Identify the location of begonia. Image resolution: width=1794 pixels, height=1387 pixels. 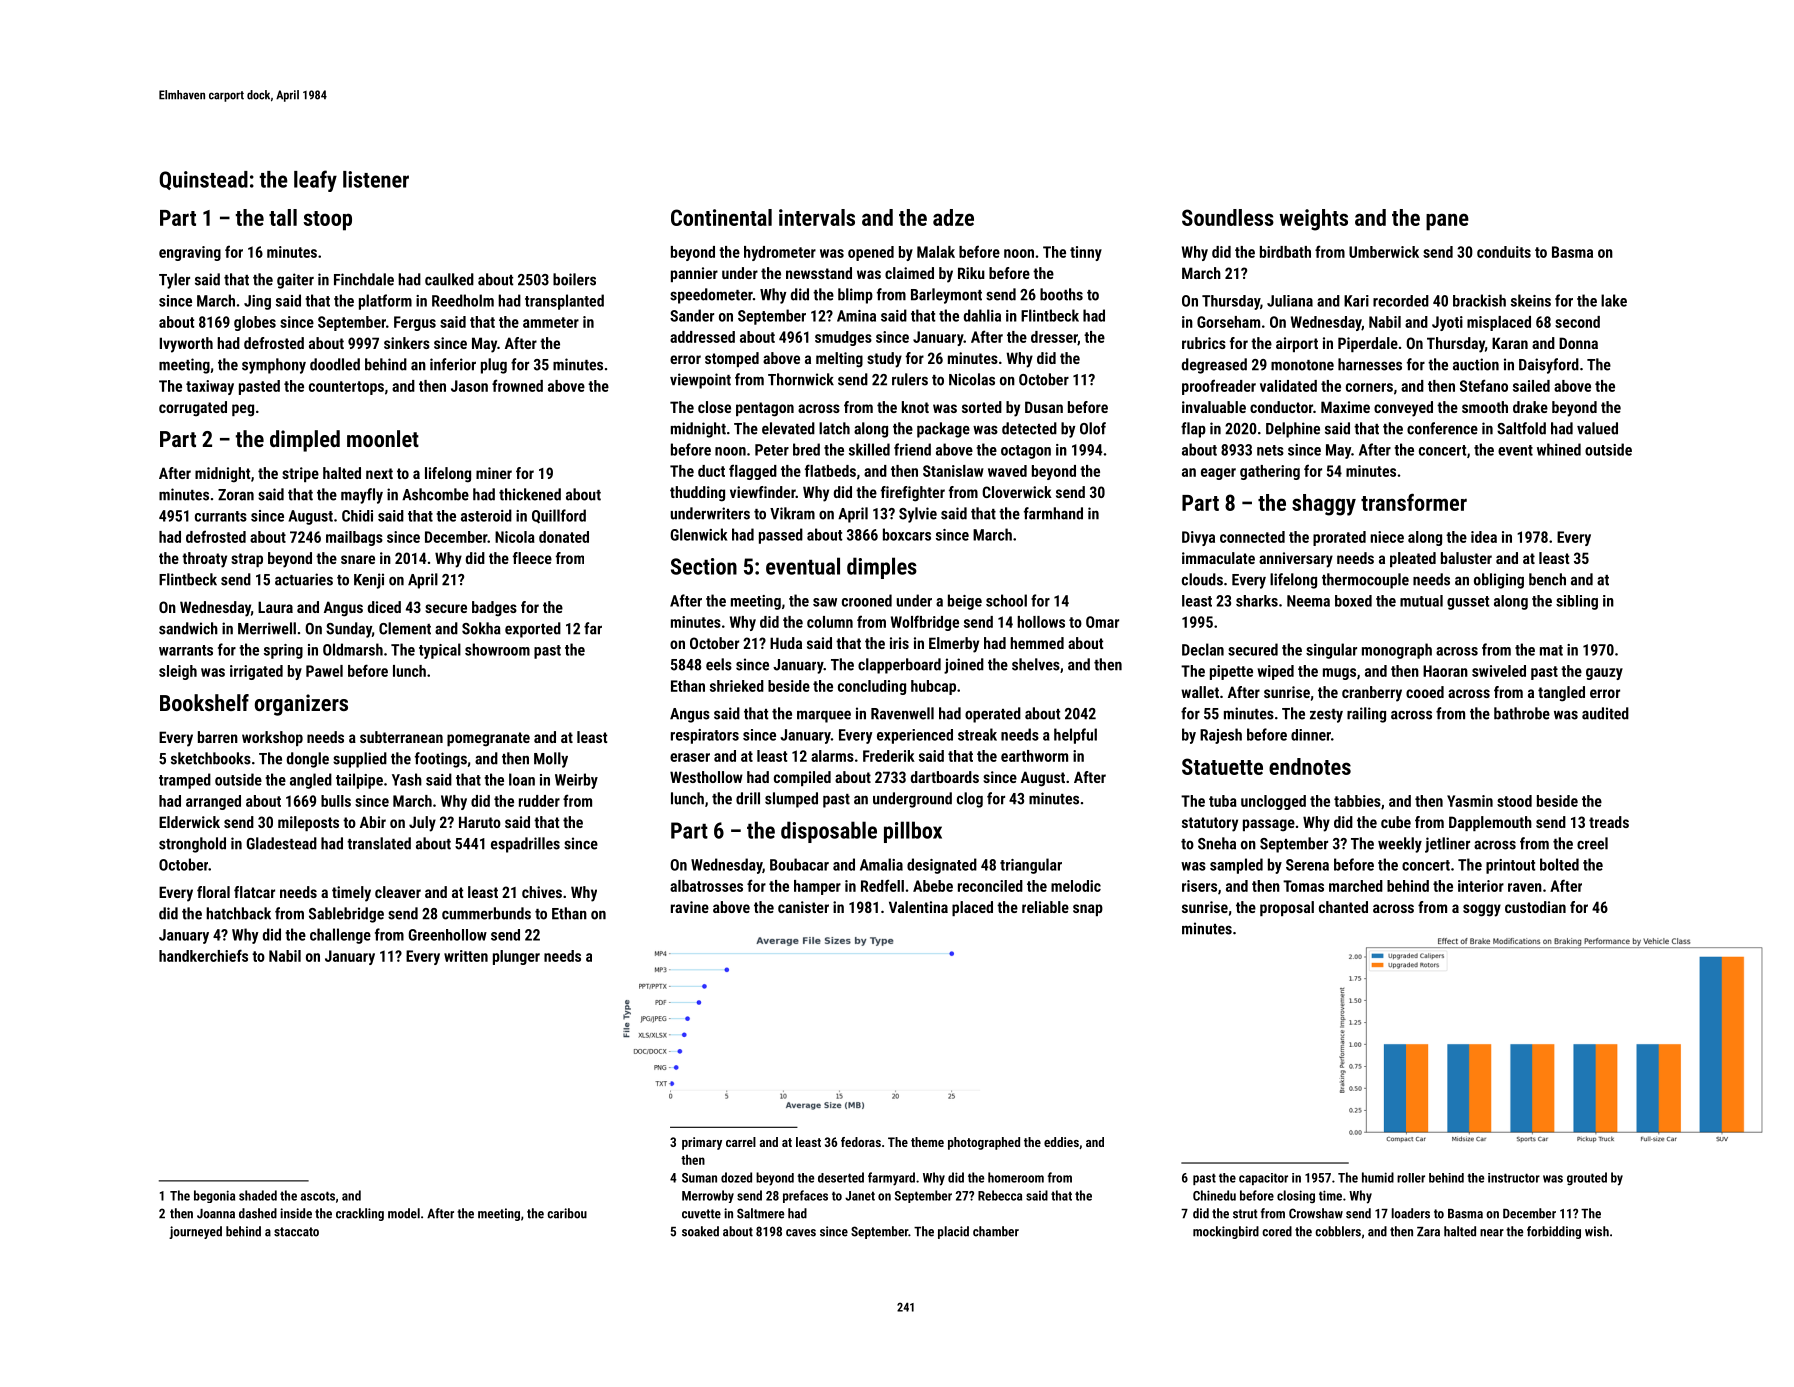
(214, 1196).
